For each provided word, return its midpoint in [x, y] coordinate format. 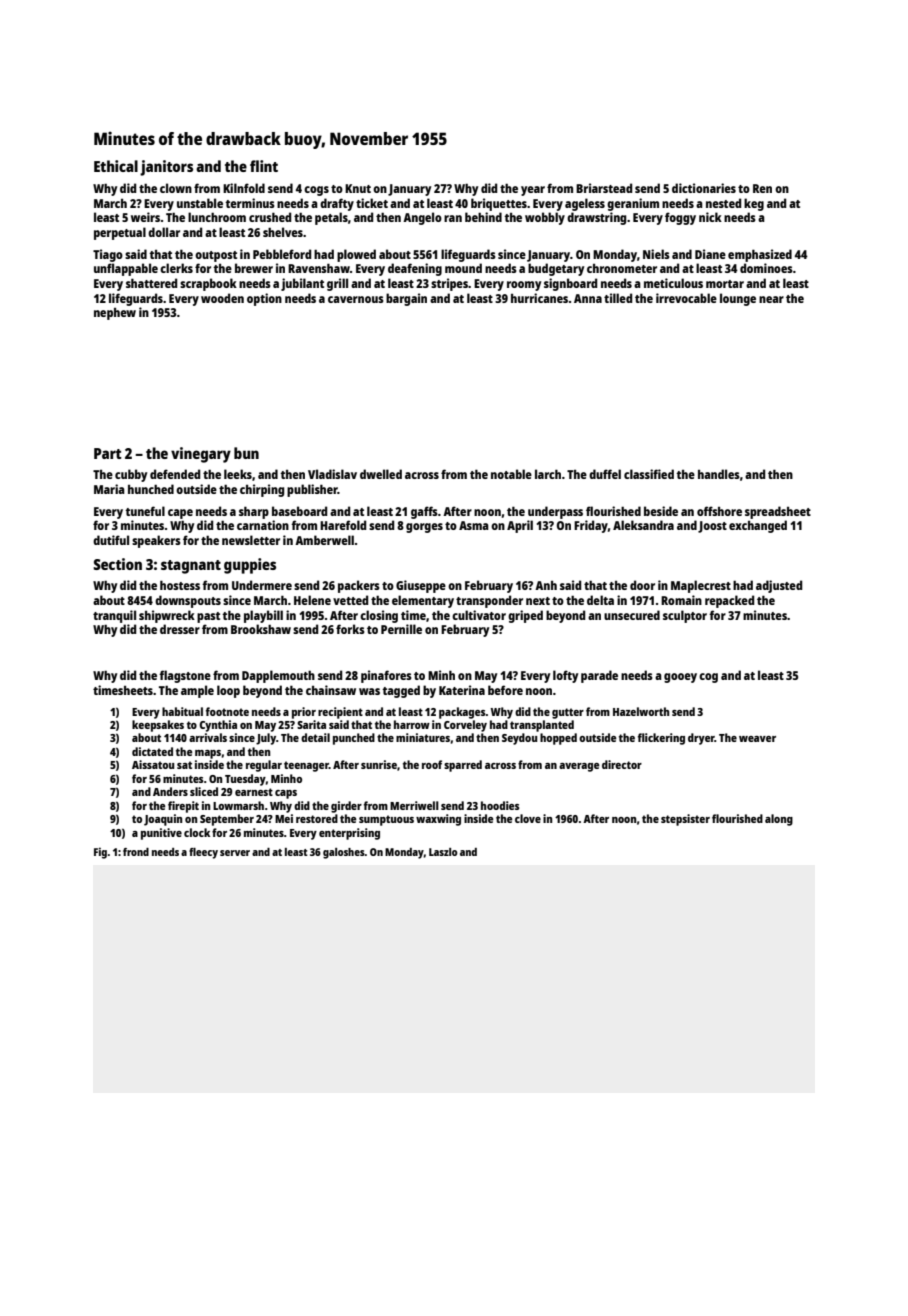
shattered [151, 283]
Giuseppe [421, 586]
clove [528, 818]
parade [599, 676]
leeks [238, 474]
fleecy [203, 853]
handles [719, 474]
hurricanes [539, 298]
